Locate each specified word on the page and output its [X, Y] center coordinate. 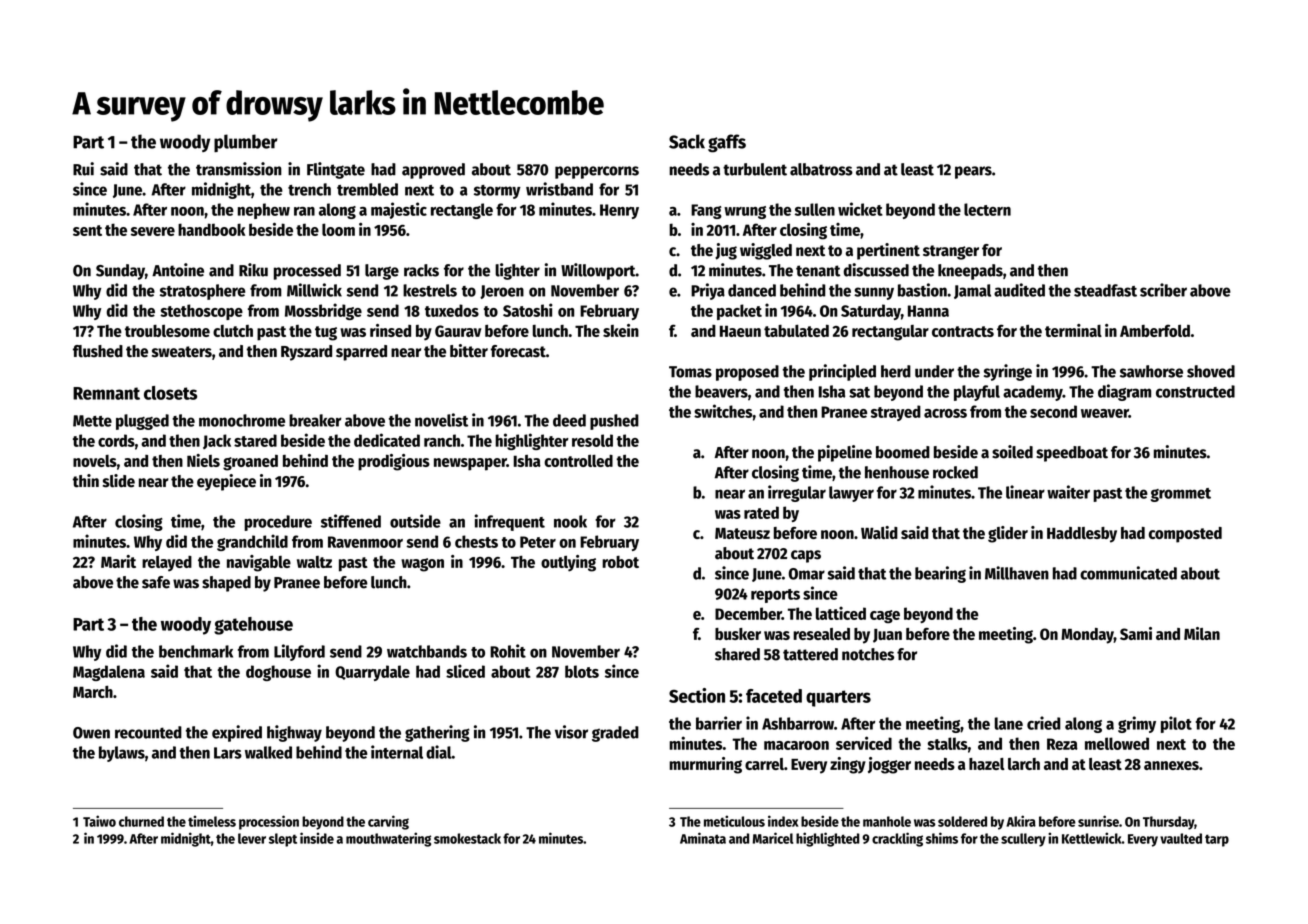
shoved [1211, 371]
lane [1009, 723]
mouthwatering [388, 839]
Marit [118, 561]
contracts [963, 331]
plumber [246, 143]
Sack [687, 141]
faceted [774, 696]
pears [973, 172]
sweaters [182, 352]
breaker [315, 420]
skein [621, 330]
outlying [568, 563]
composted [1185, 535]
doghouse [278, 673]
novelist [441, 420]
